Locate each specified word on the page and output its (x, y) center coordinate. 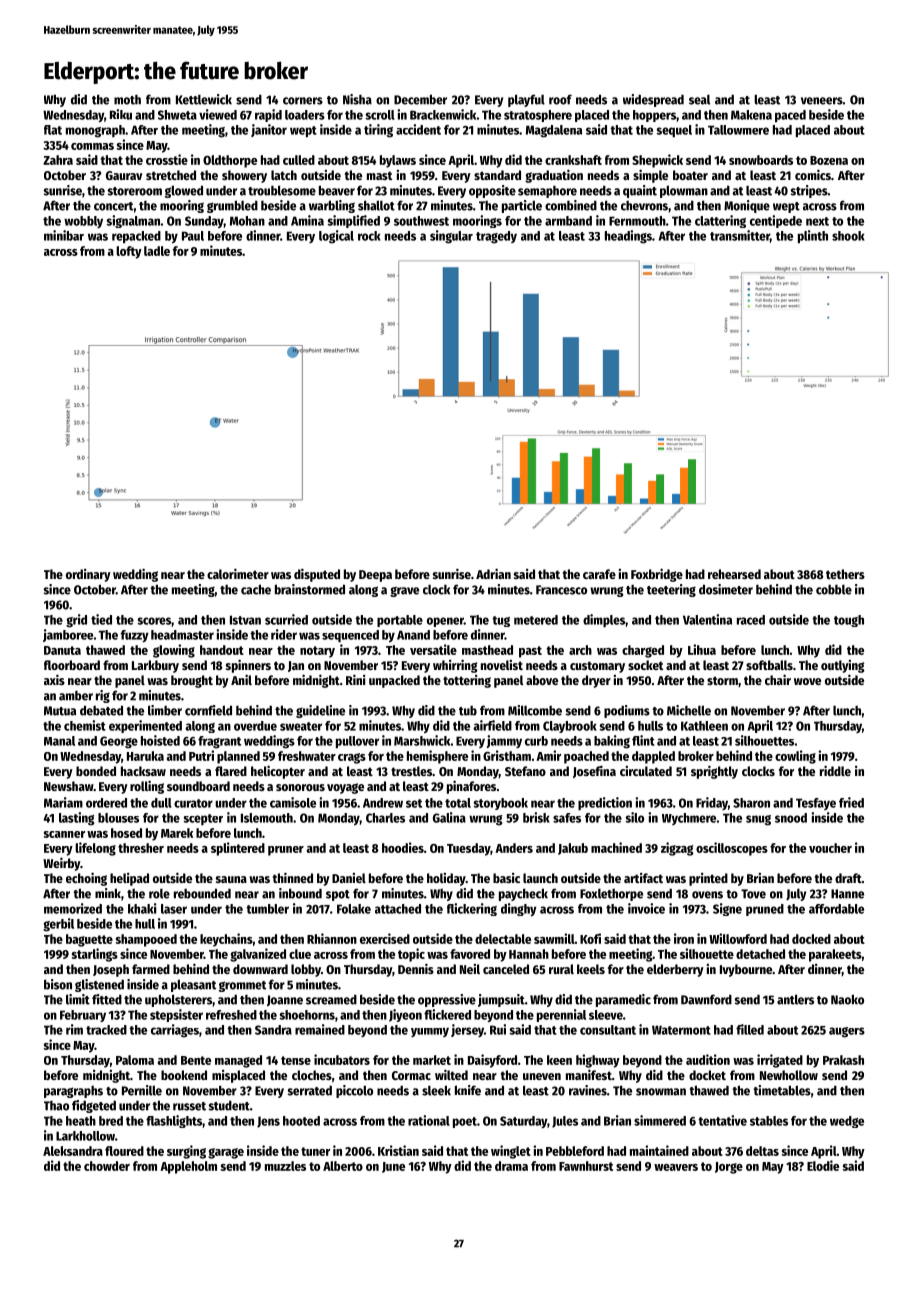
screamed (331, 999)
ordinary (88, 575)
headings (628, 237)
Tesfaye (816, 804)
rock (369, 236)
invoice (646, 908)
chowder (107, 1166)
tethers (845, 574)
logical (336, 237)
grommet (242, 986)
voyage (345, 788)
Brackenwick (443, 114)
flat (53, 130)
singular (451, 237)
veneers (822, 101)
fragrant (219, 742)
